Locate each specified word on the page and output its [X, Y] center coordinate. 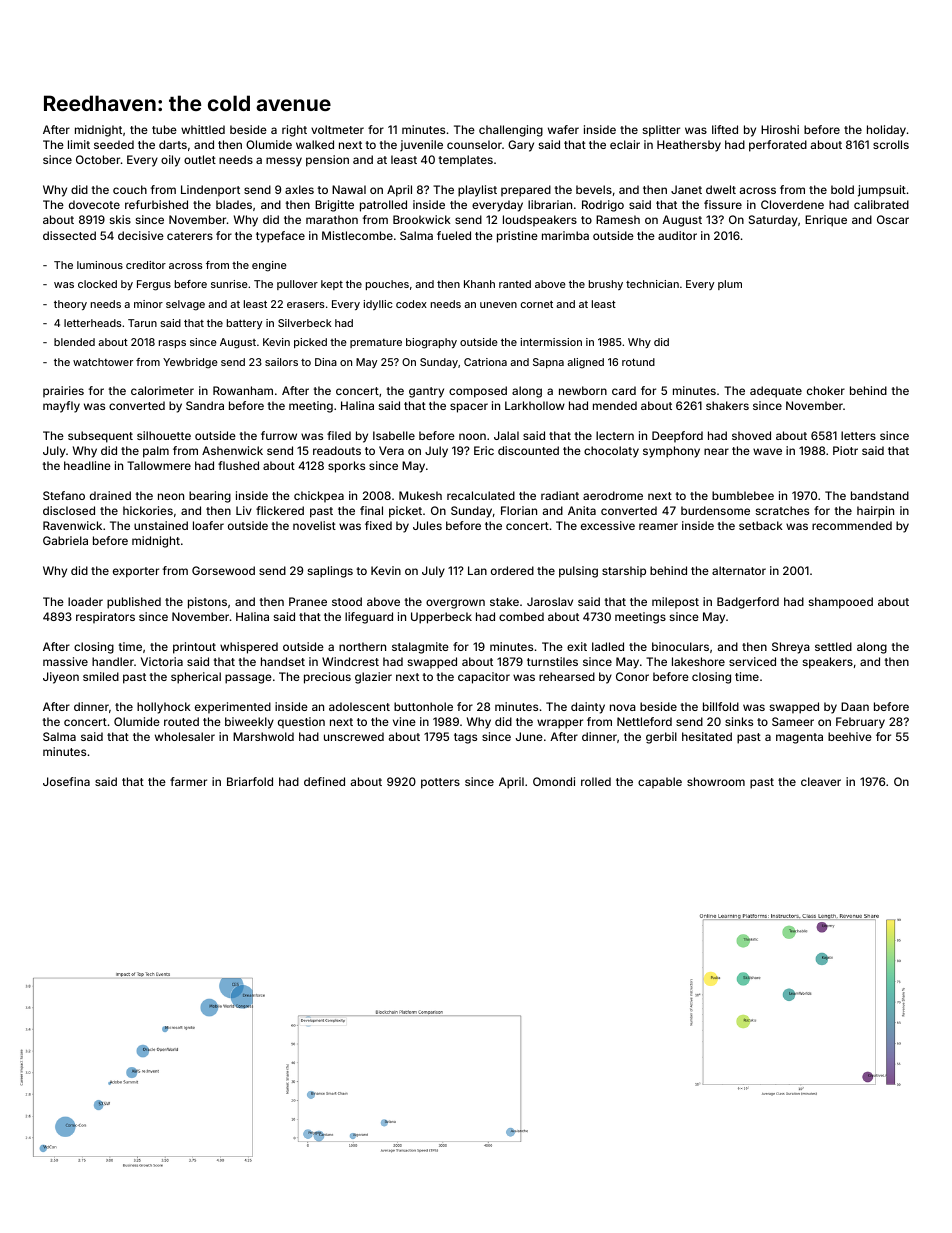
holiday [886, 131]
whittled [203, 129]
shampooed [841, 603]
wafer [563, 129]
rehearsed [567, 676]
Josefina [66, 781]
